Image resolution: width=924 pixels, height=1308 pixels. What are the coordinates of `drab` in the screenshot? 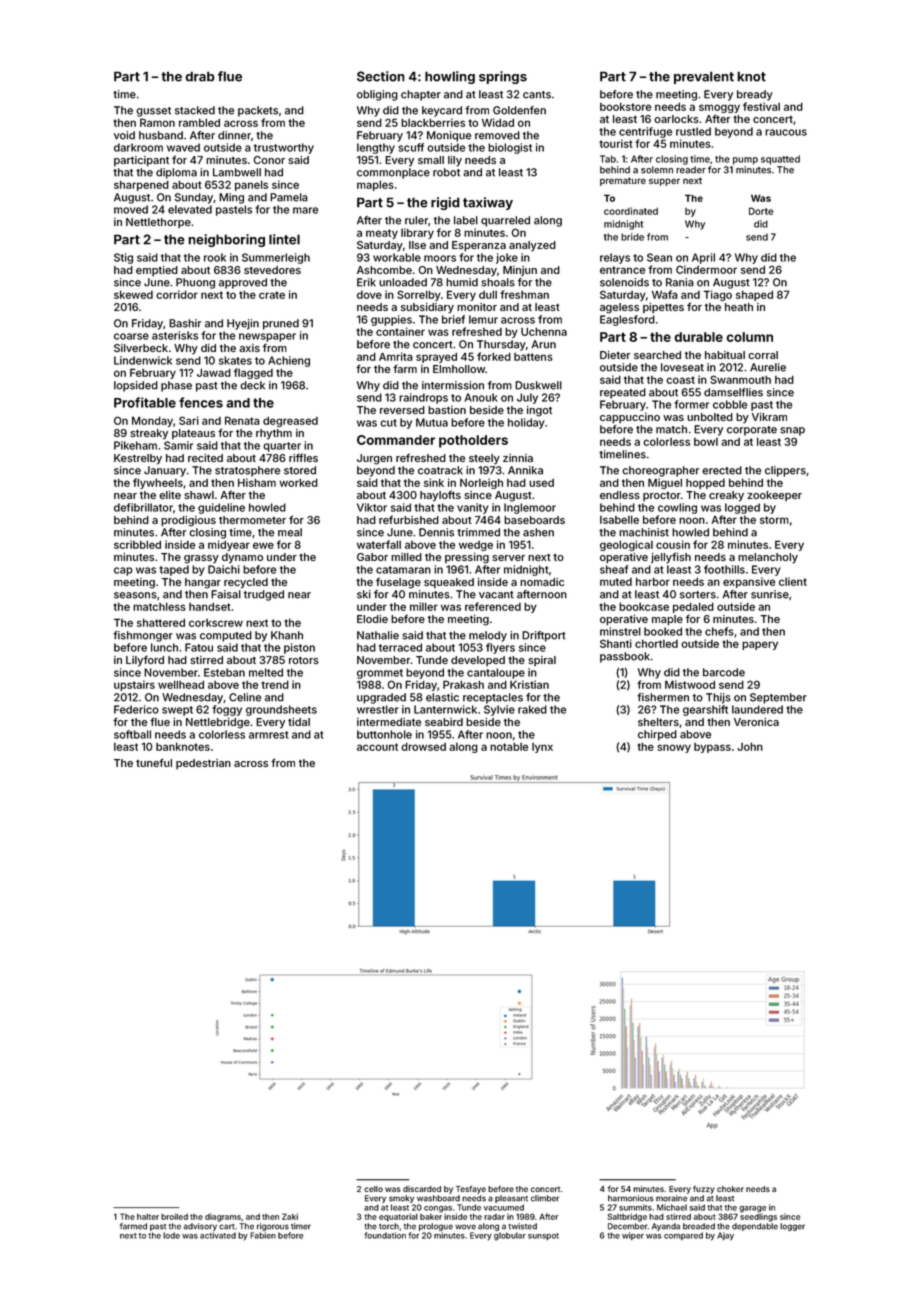 It's located at (200, 76).
